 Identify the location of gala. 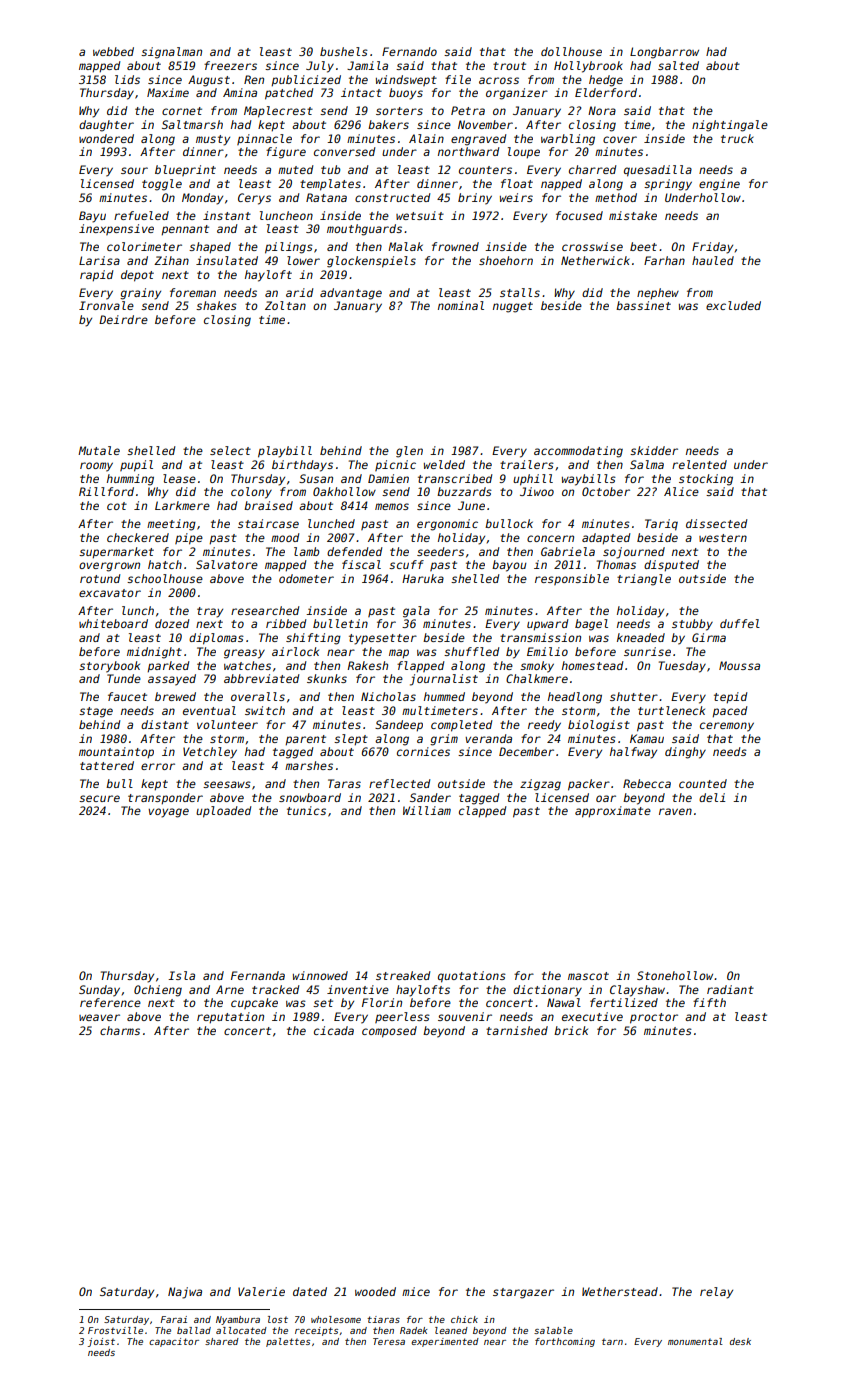
(416, 612).
